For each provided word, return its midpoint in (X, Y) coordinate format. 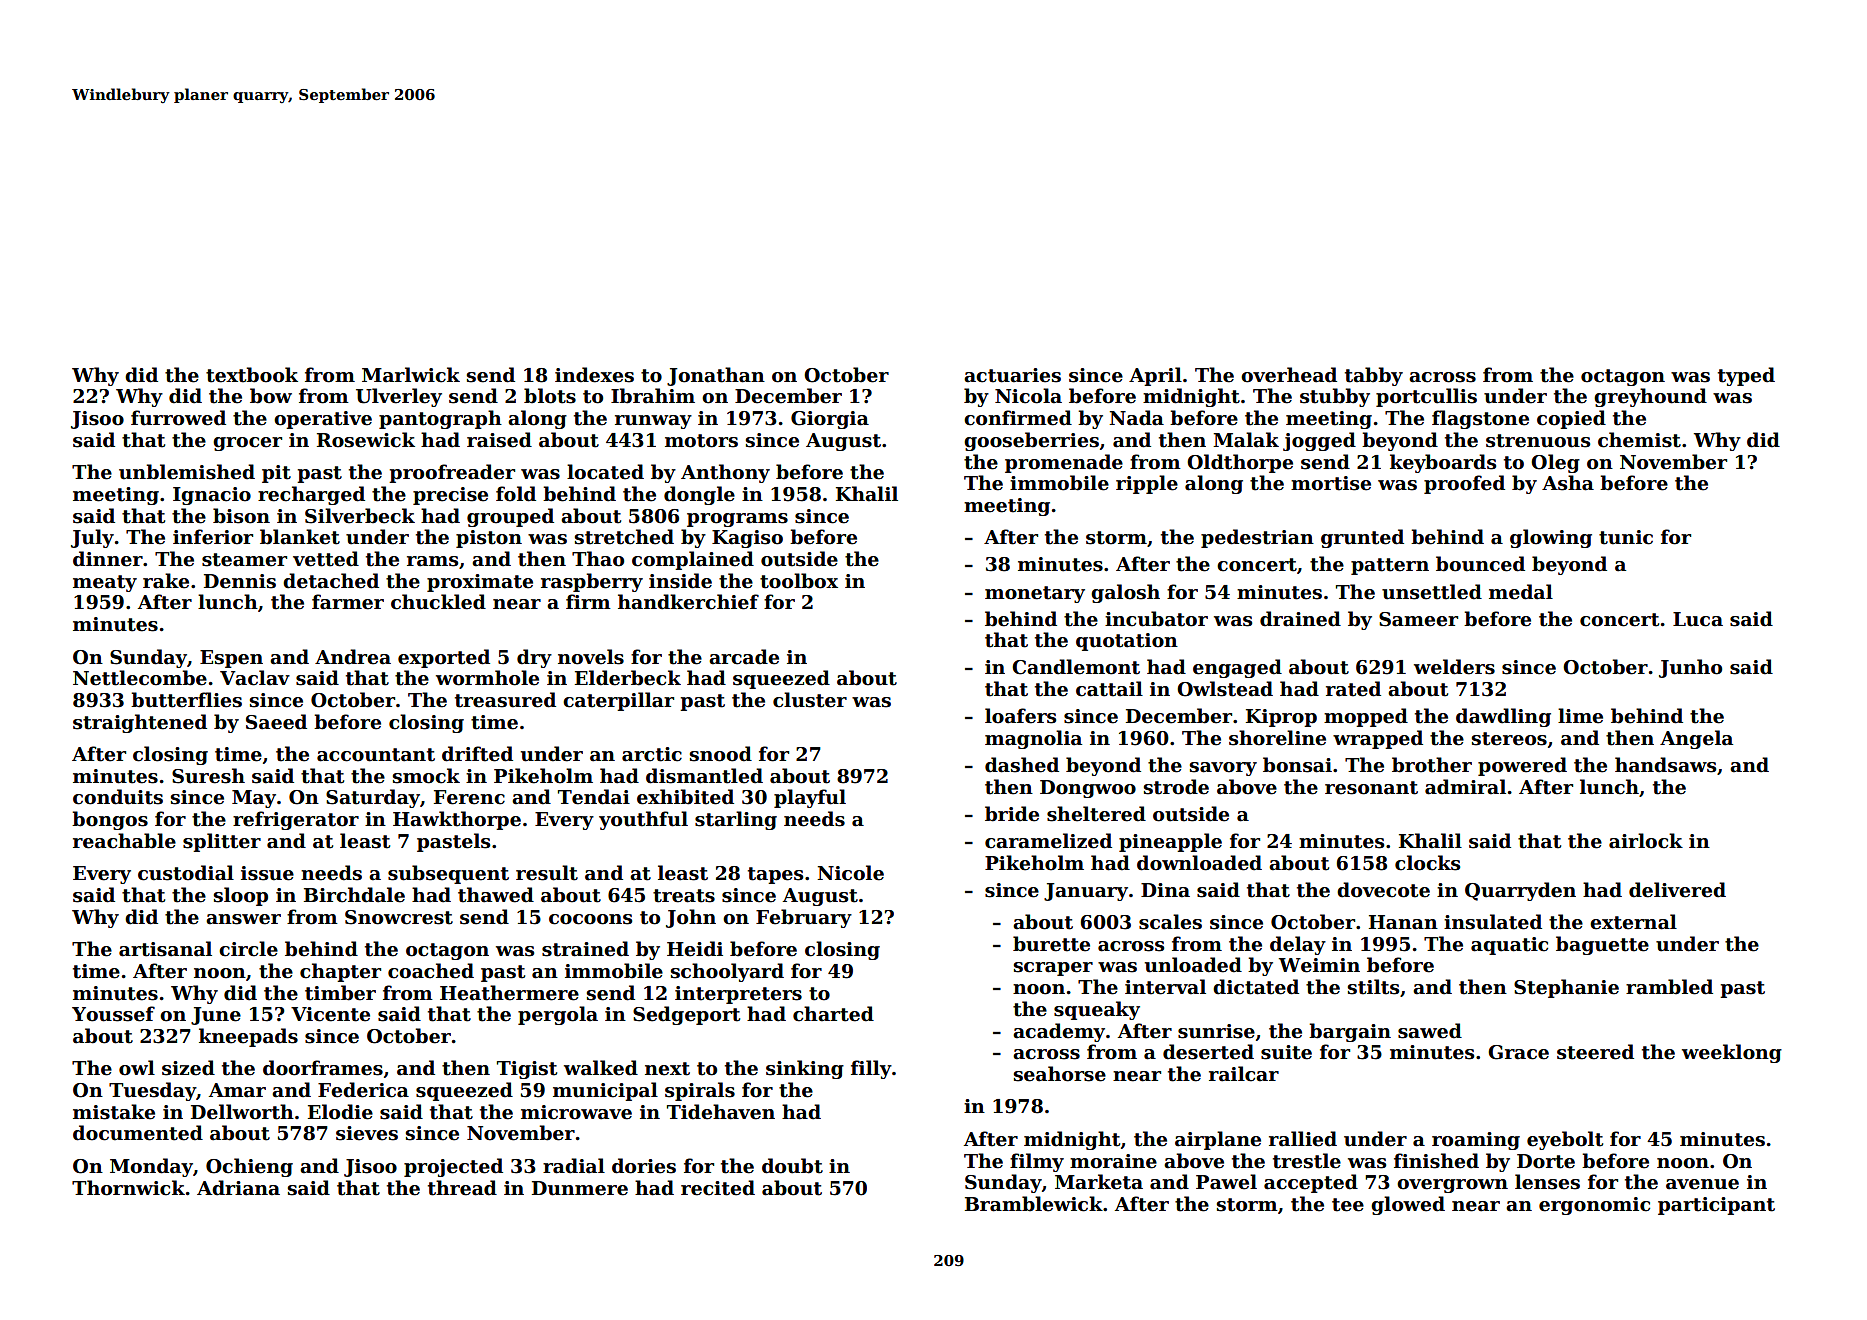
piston (489, 539)
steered (1595, 1052)
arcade (744, 657)
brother (1432, 765)
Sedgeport (686, 1015)
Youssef (113, 1014)
